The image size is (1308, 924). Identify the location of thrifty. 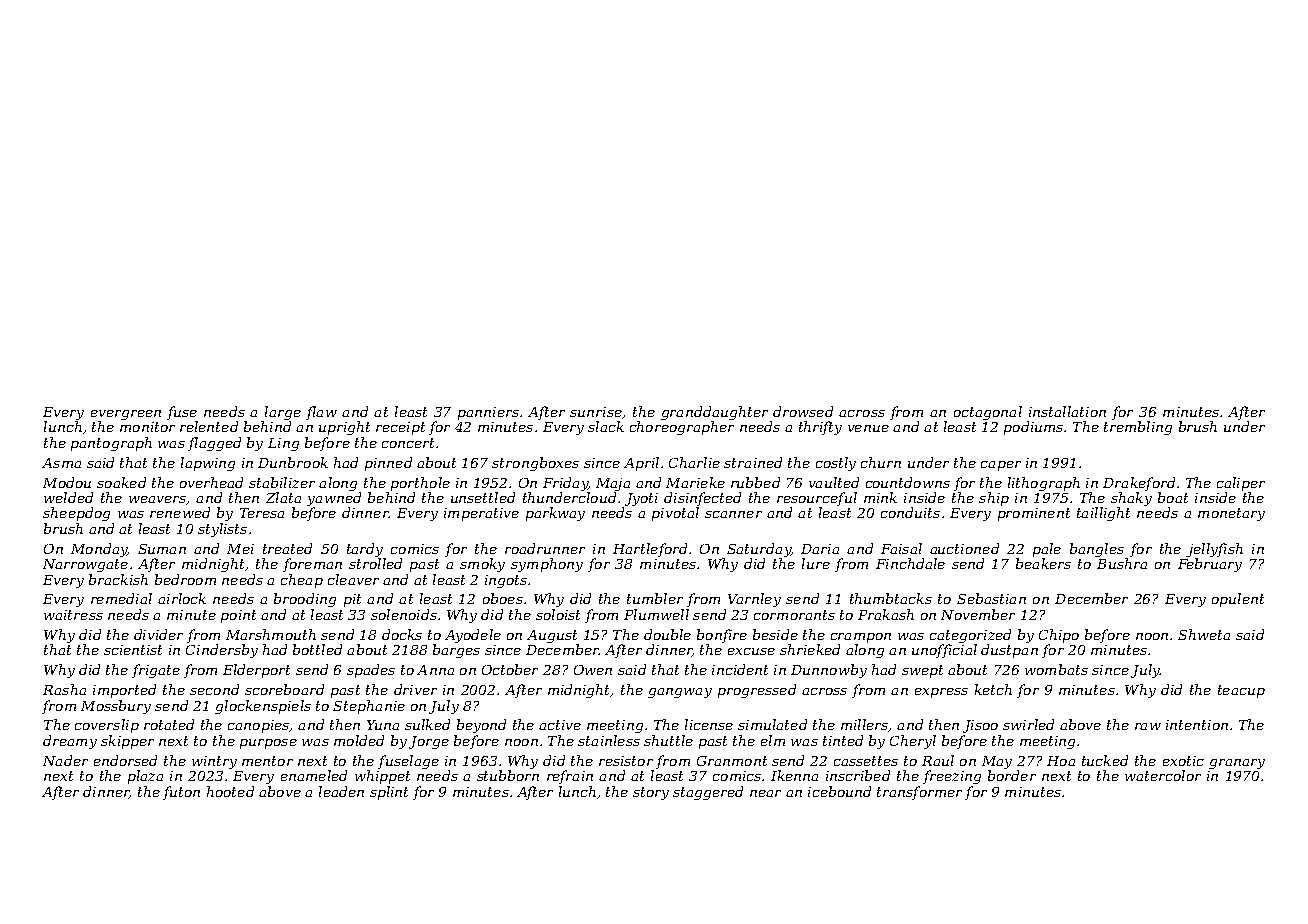
(820, 428).
